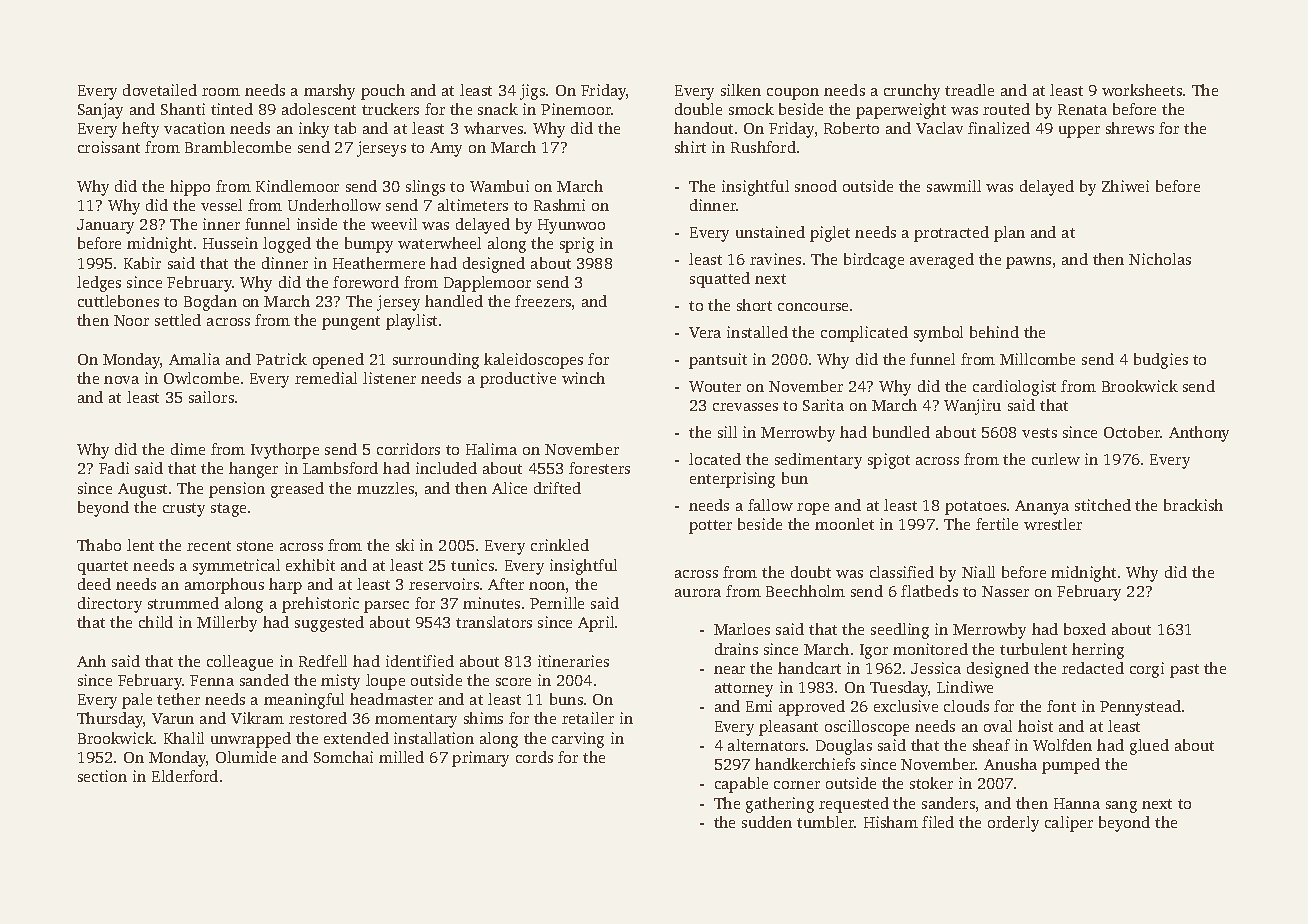 The image size is (1308, 924). What do you see at coordinates (102, 776) in the page?
I see `section` at bounding box center [102, 776].
